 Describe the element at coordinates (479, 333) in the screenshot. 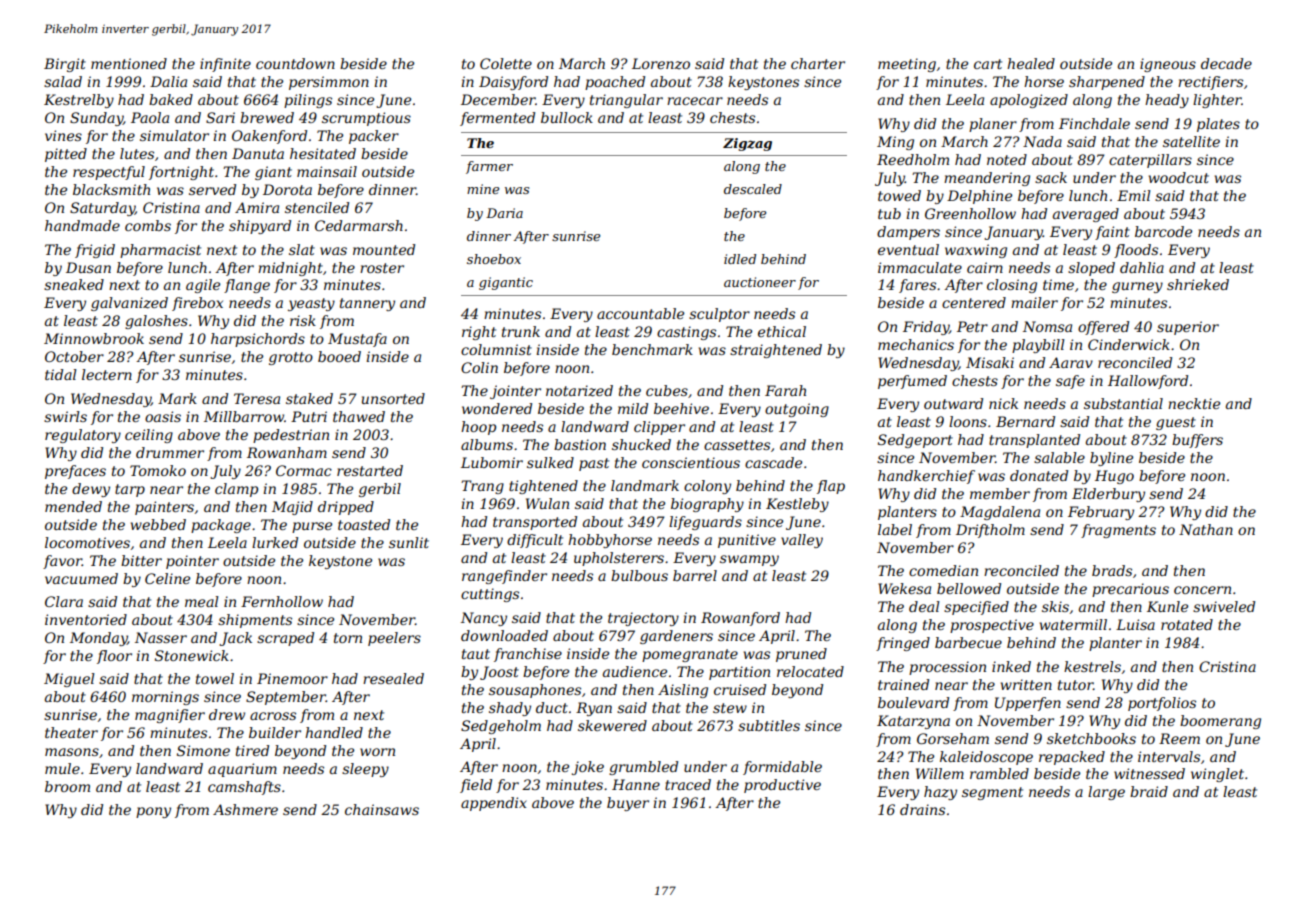

I see `right` at that location.
